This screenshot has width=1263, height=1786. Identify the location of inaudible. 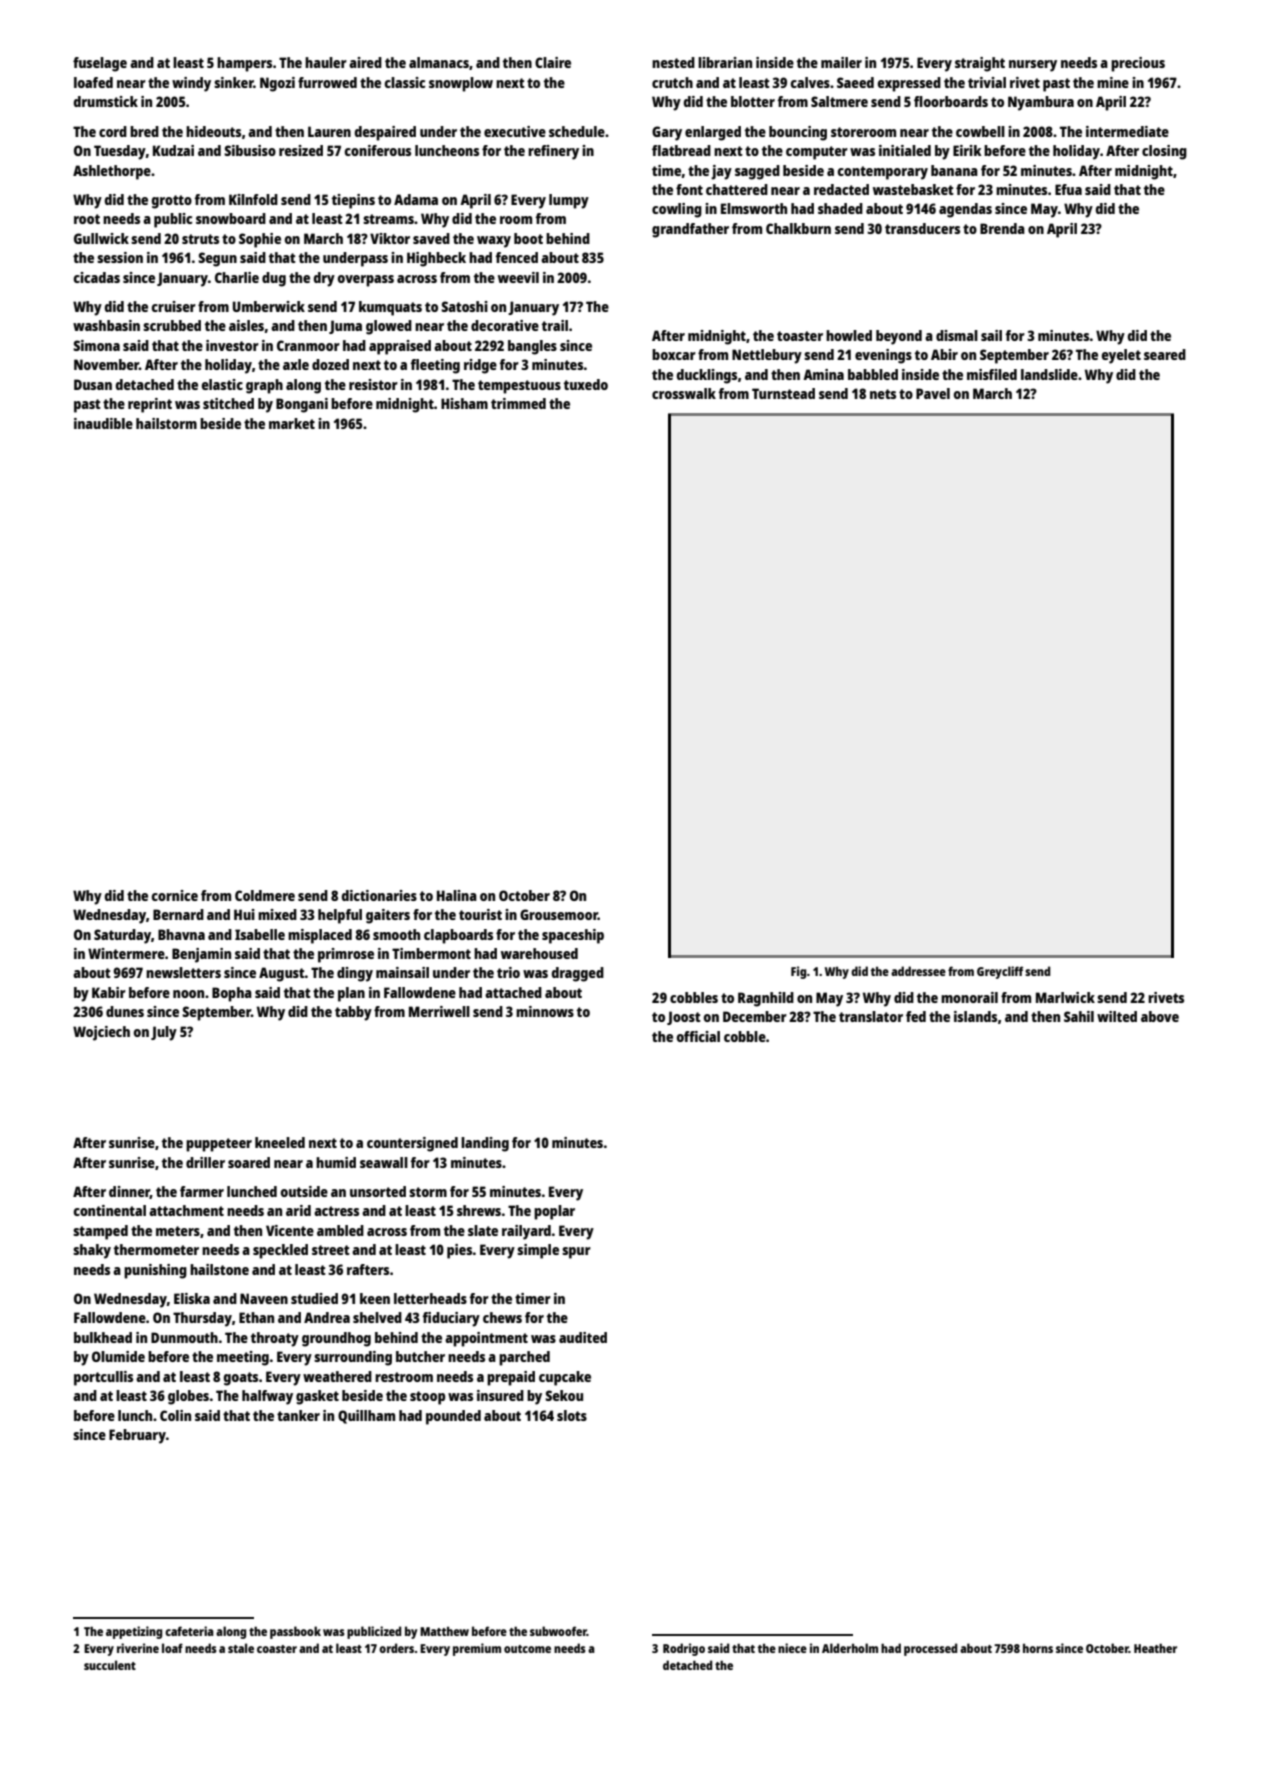
(103, 423).
